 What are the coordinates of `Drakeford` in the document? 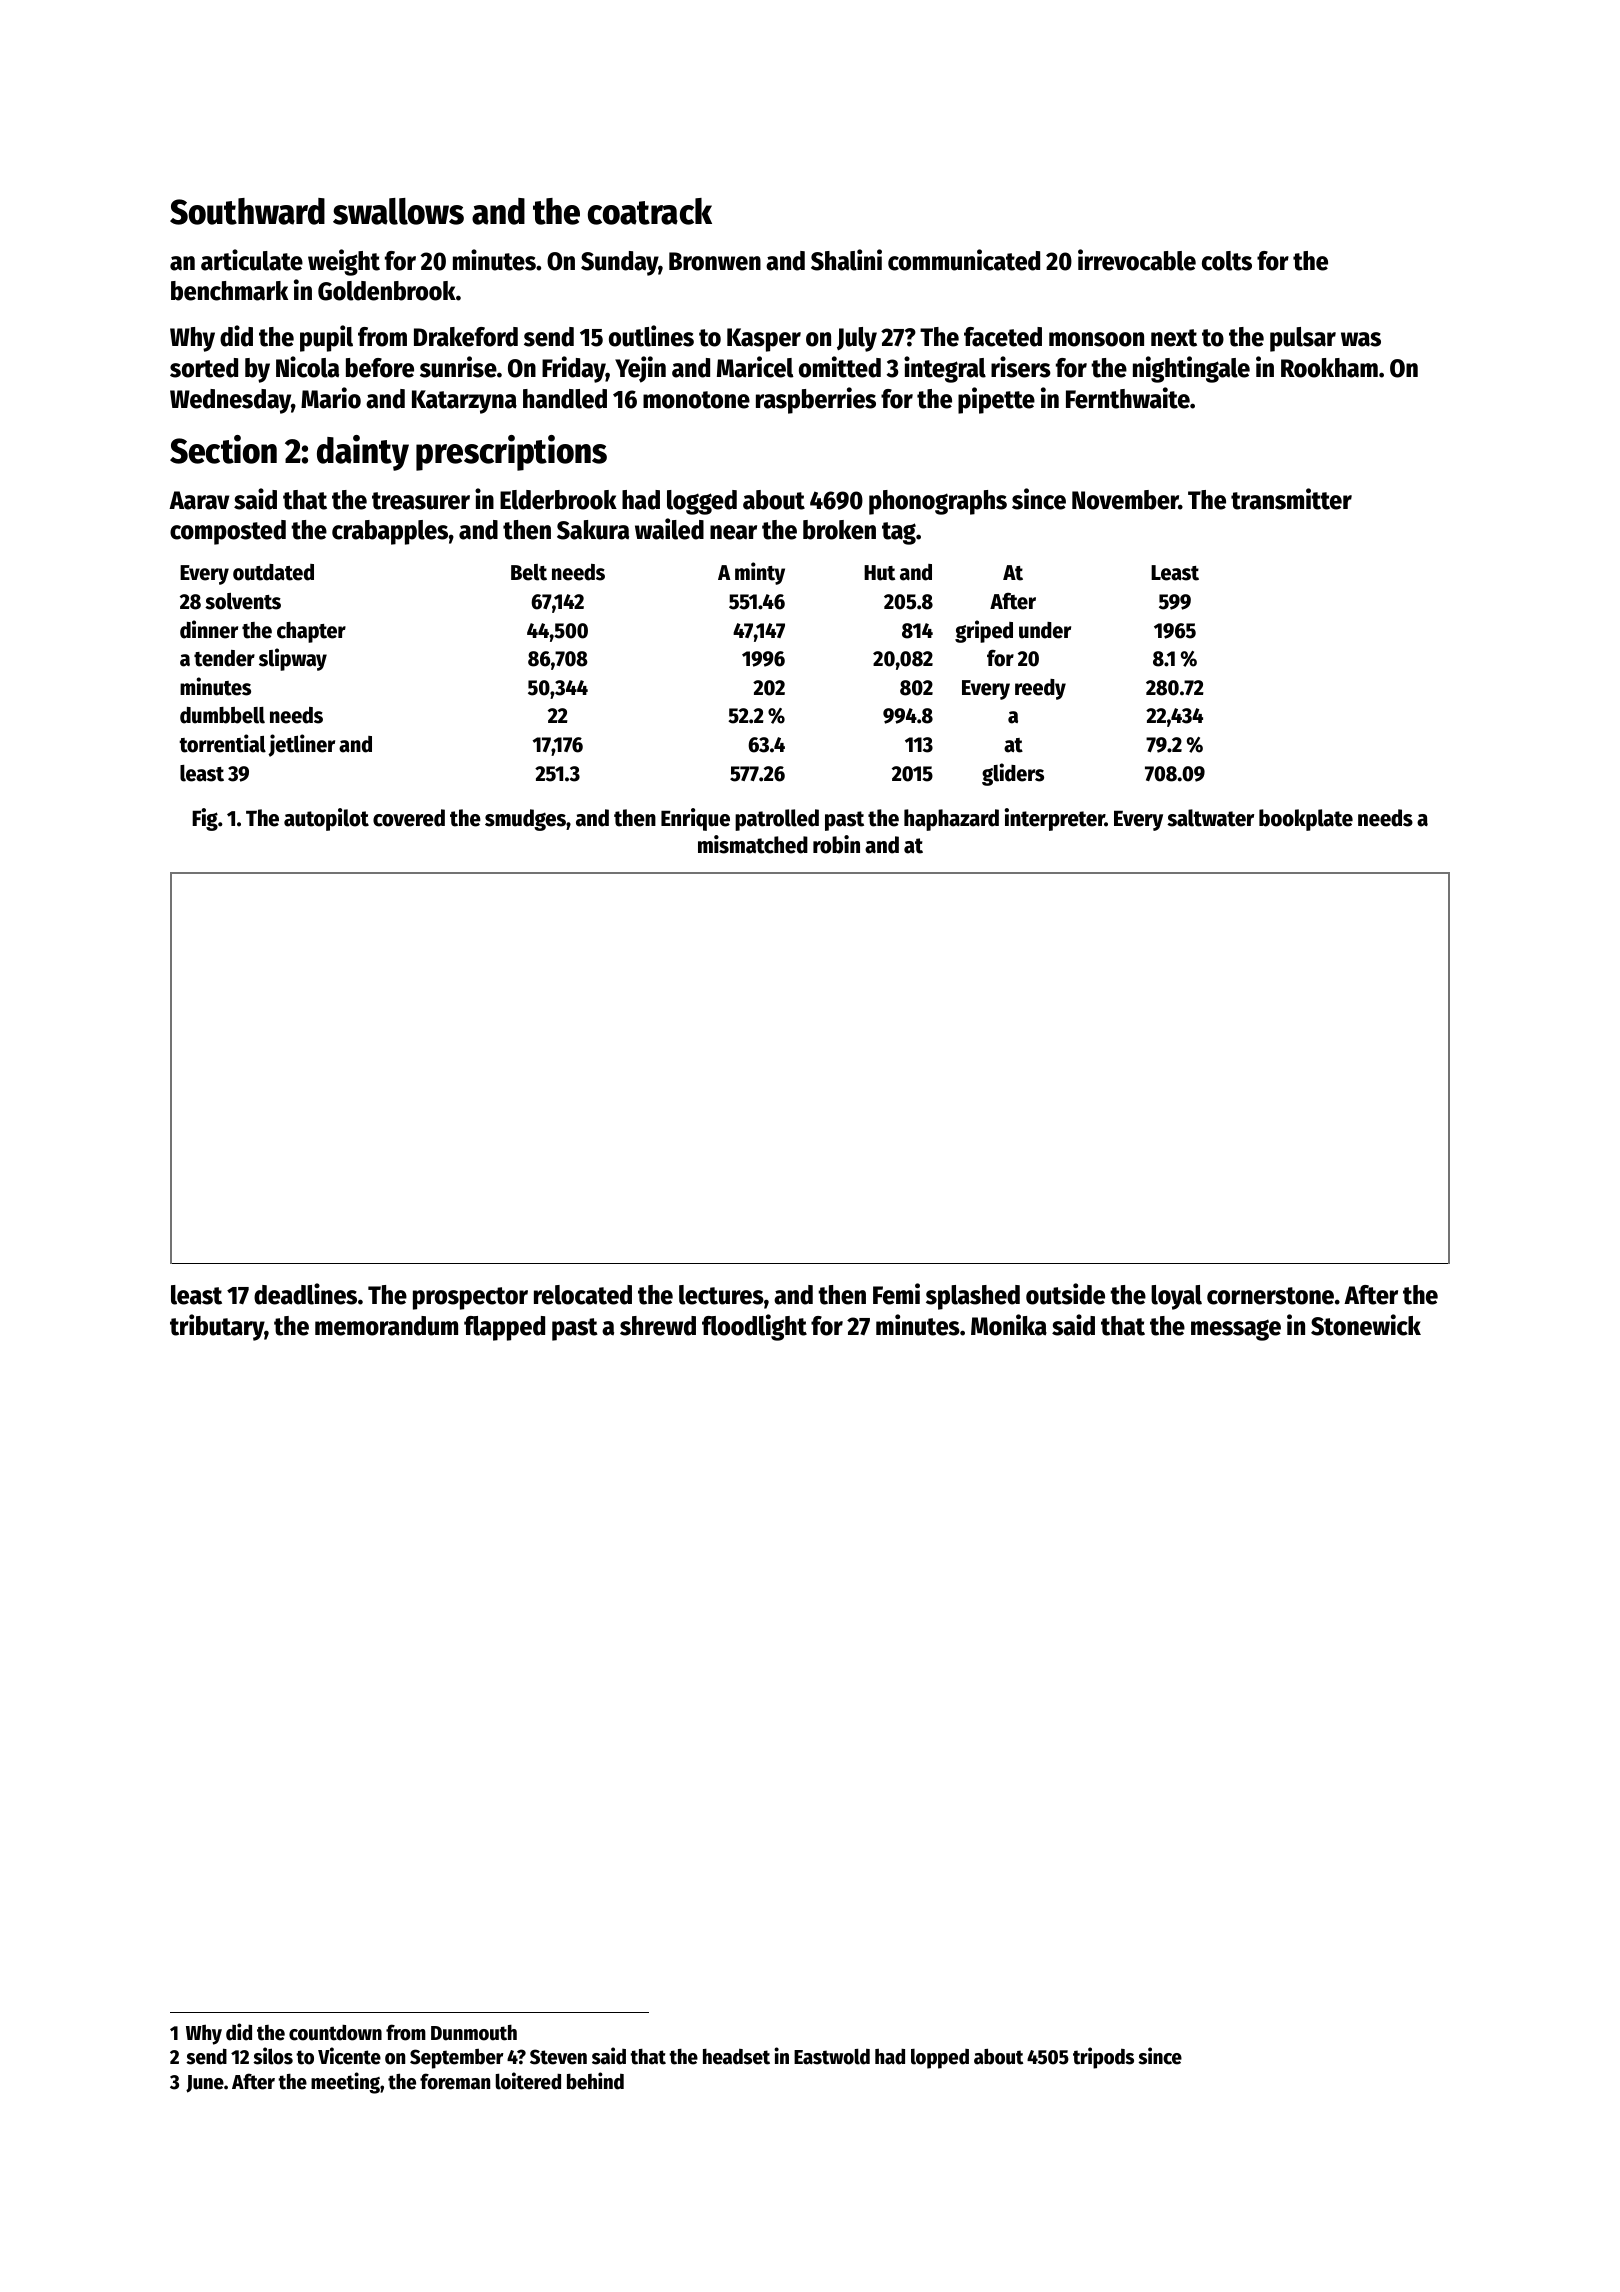 It's located at (466, 337).
